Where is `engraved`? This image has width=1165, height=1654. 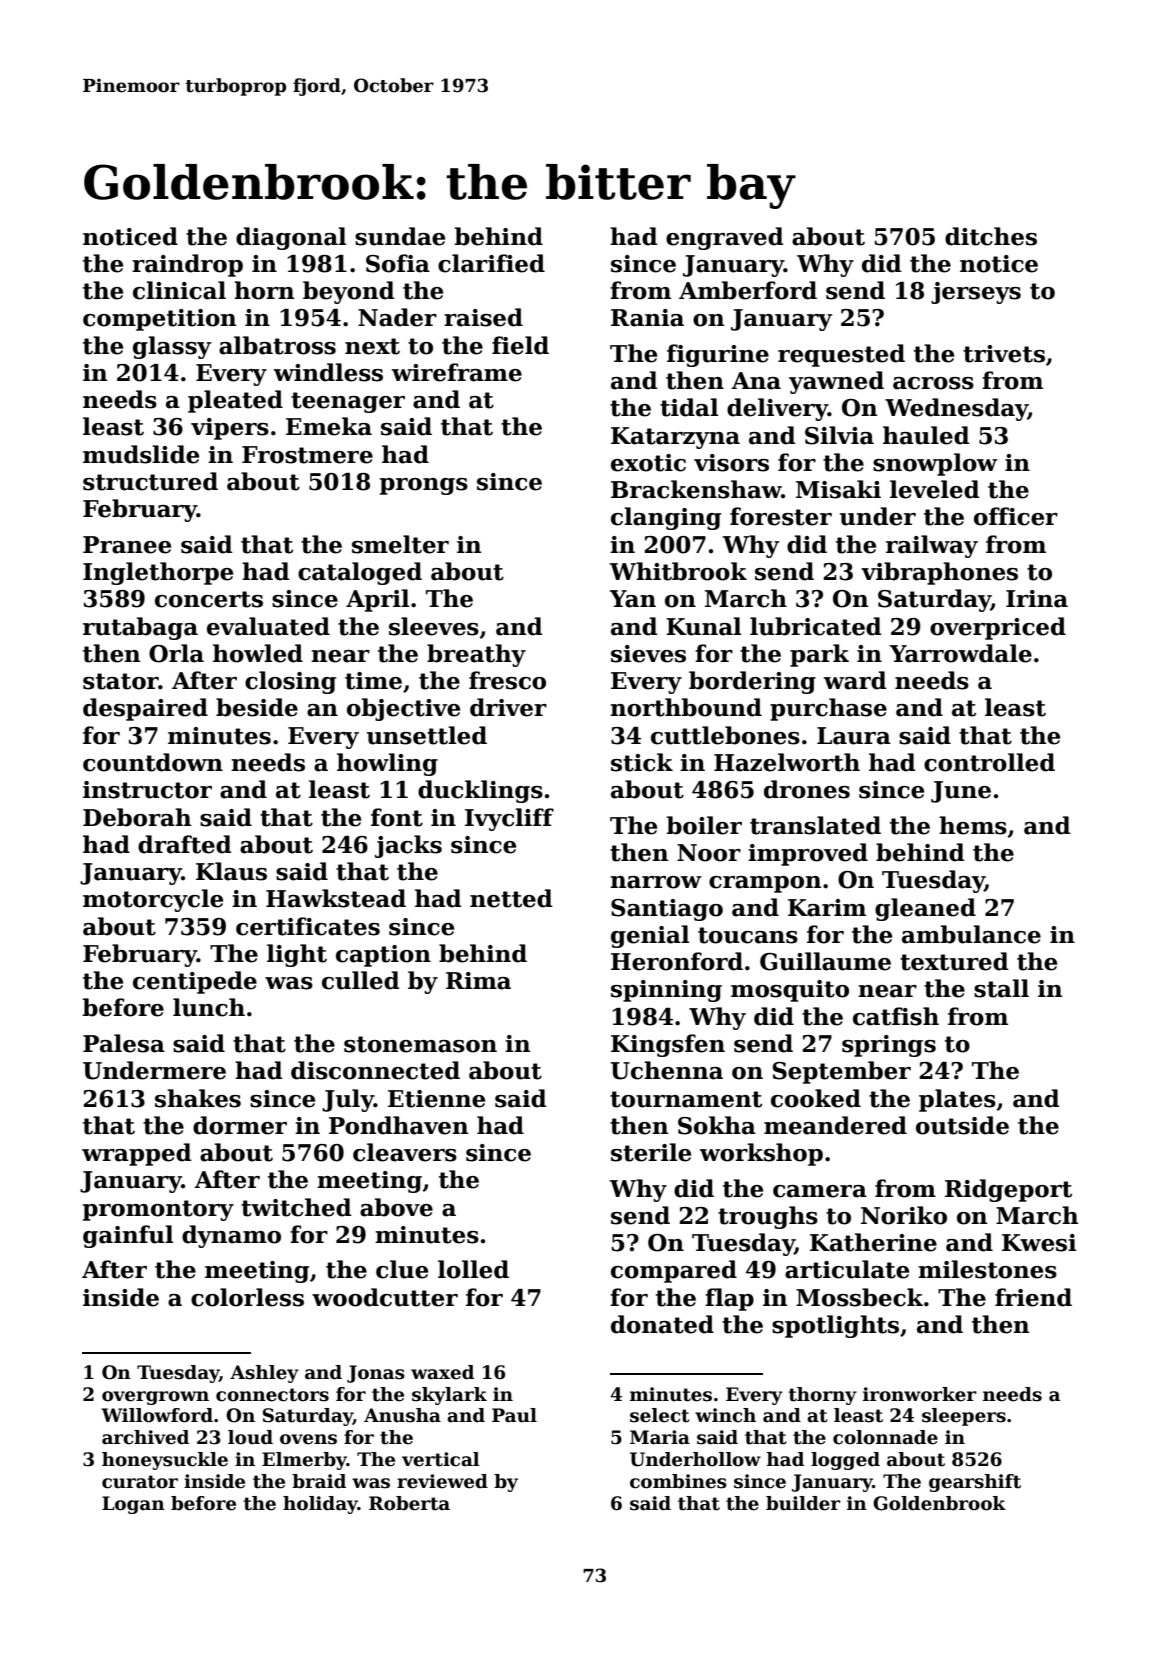
engraved is located at coordinates (725, 238).
